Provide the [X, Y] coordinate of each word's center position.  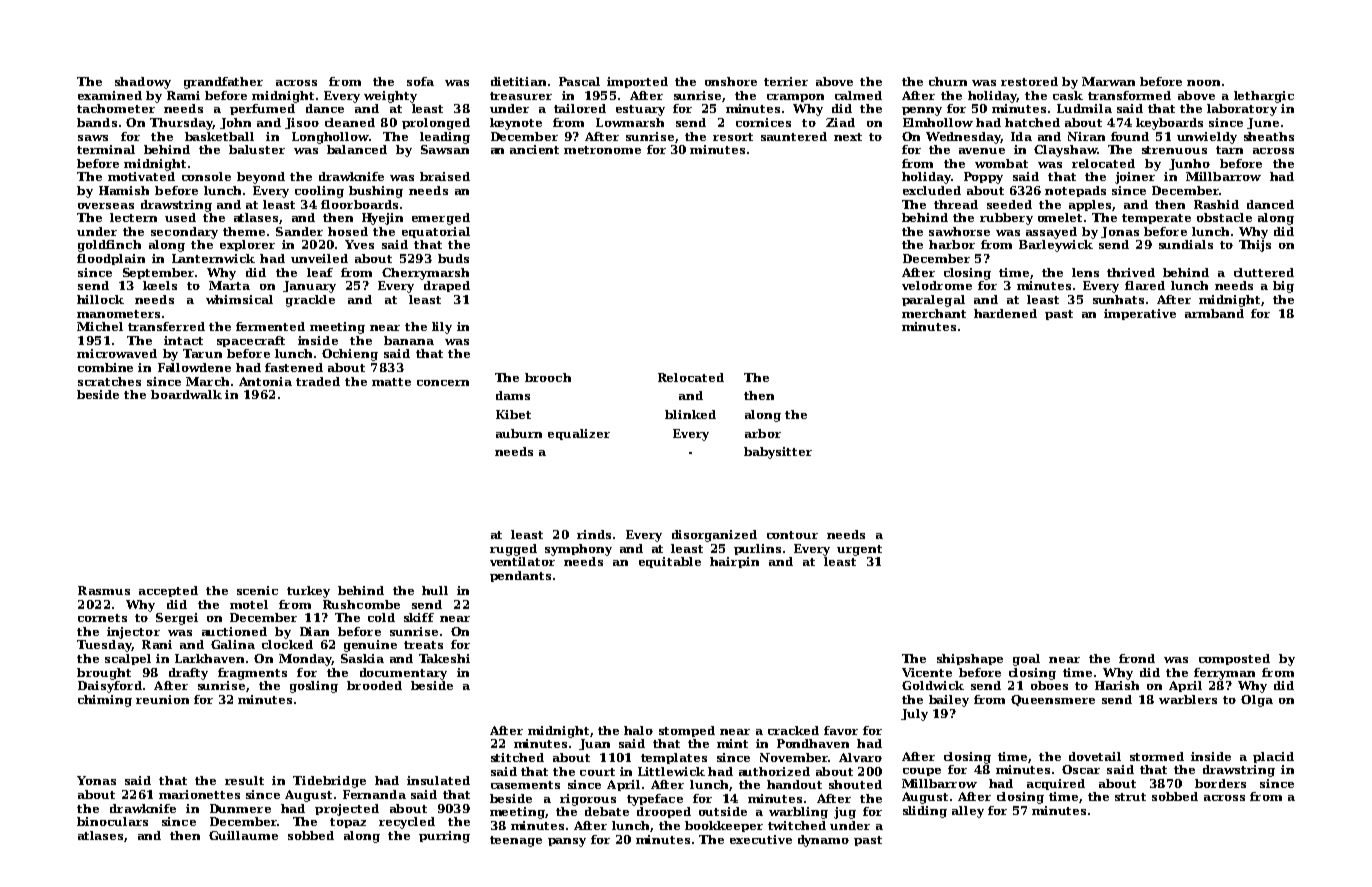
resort [733, 137]
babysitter [778, 453]
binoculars [112, 821]
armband [1214, 313]
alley [968, 812]
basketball [219, 136]
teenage [516, 841]
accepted [168, 591]
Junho [1189, 164]
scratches [109, 381]
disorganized [714, 536]
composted [1234, 659]
